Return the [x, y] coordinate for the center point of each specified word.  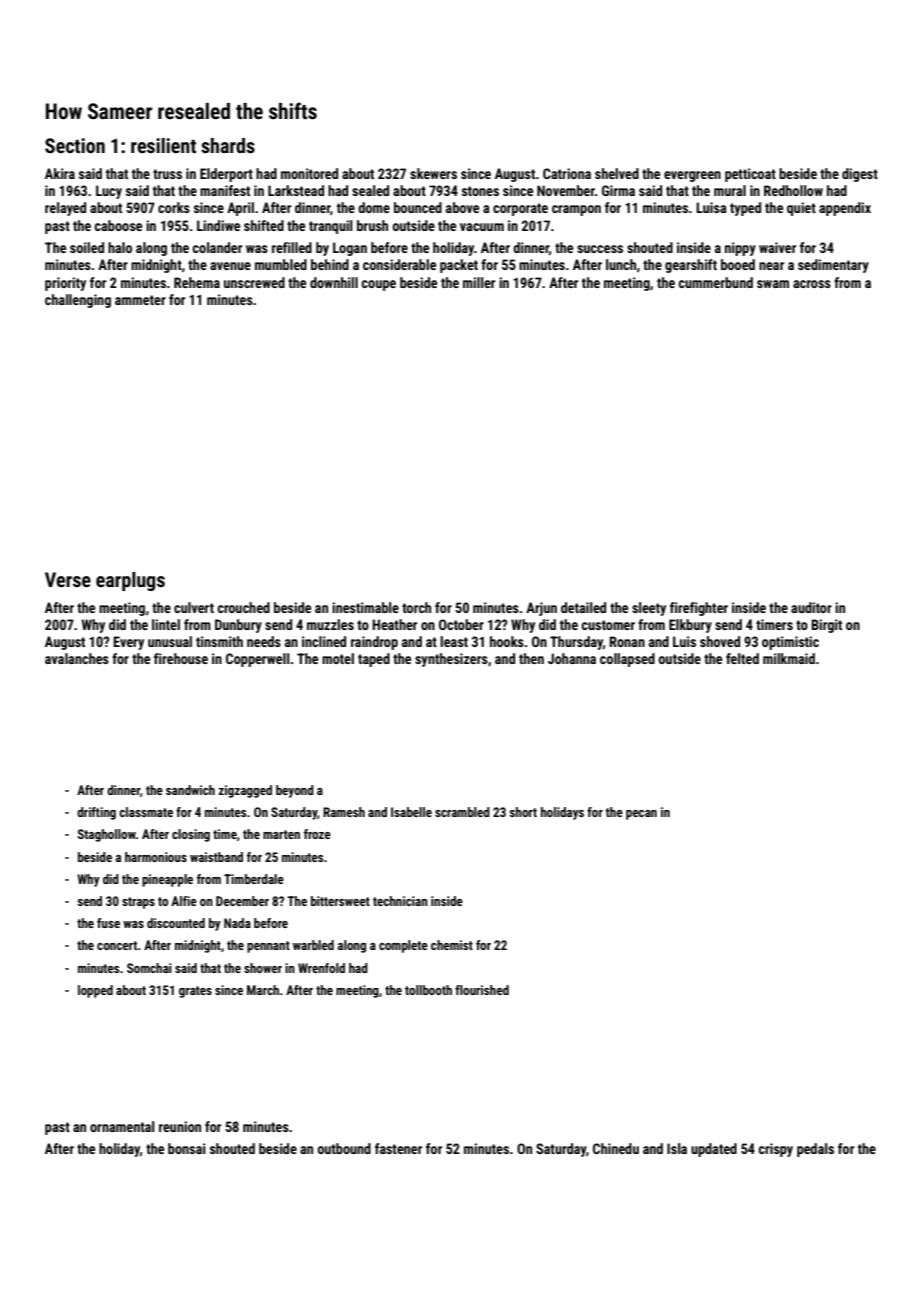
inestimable [365, 607]
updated [714, 1150]
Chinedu [616, 1148]
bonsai [187, 1148]
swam [773, 284]
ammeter [140, 300]
